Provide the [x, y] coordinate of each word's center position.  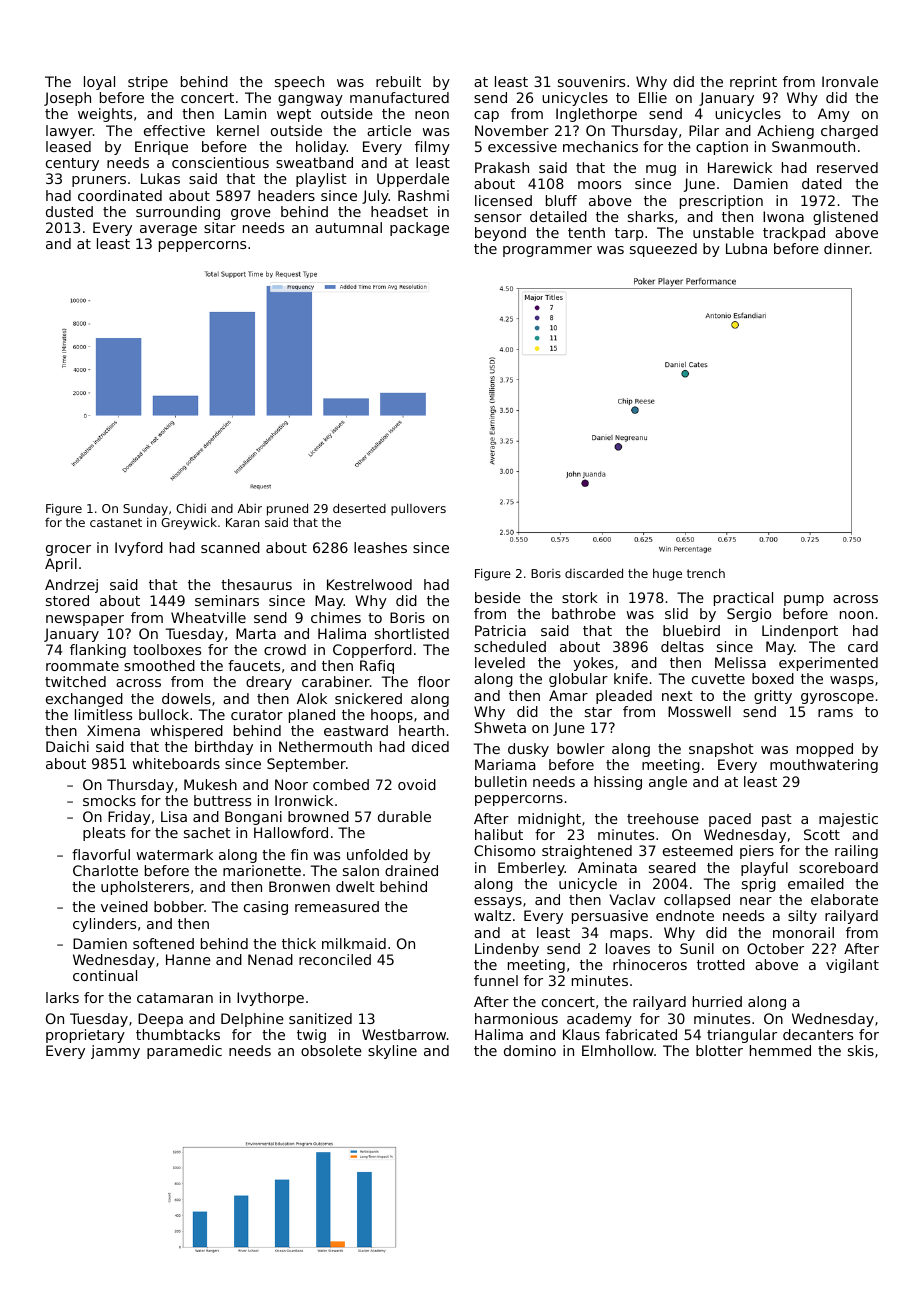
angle [668, 783]
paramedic [184, 1052]
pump [804, 600]
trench [706, 573]
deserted [359, 508]
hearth [421, 730]
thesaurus [256, 584]
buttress [222, 800]
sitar [220, 227]
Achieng [785, 132]
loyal [99, 83]
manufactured [399, 97]
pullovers [418, 510]
